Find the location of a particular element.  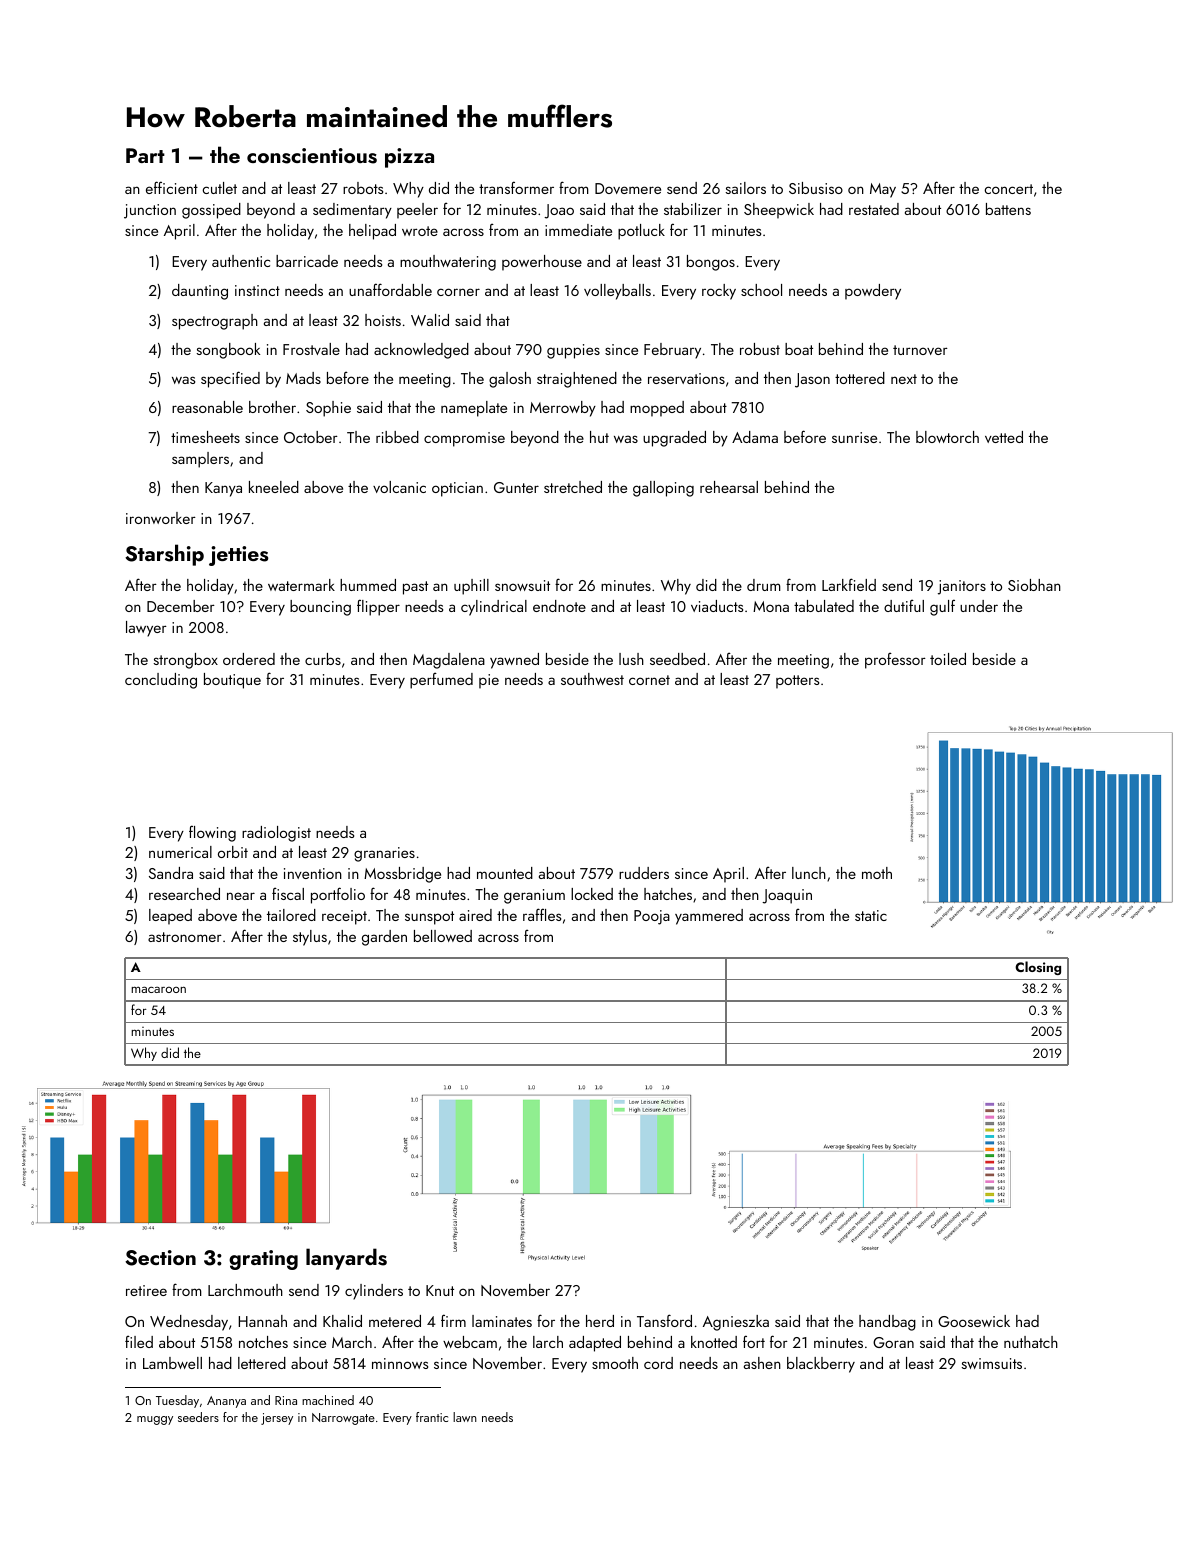

macaroon is located at coordinates (158, 989).
